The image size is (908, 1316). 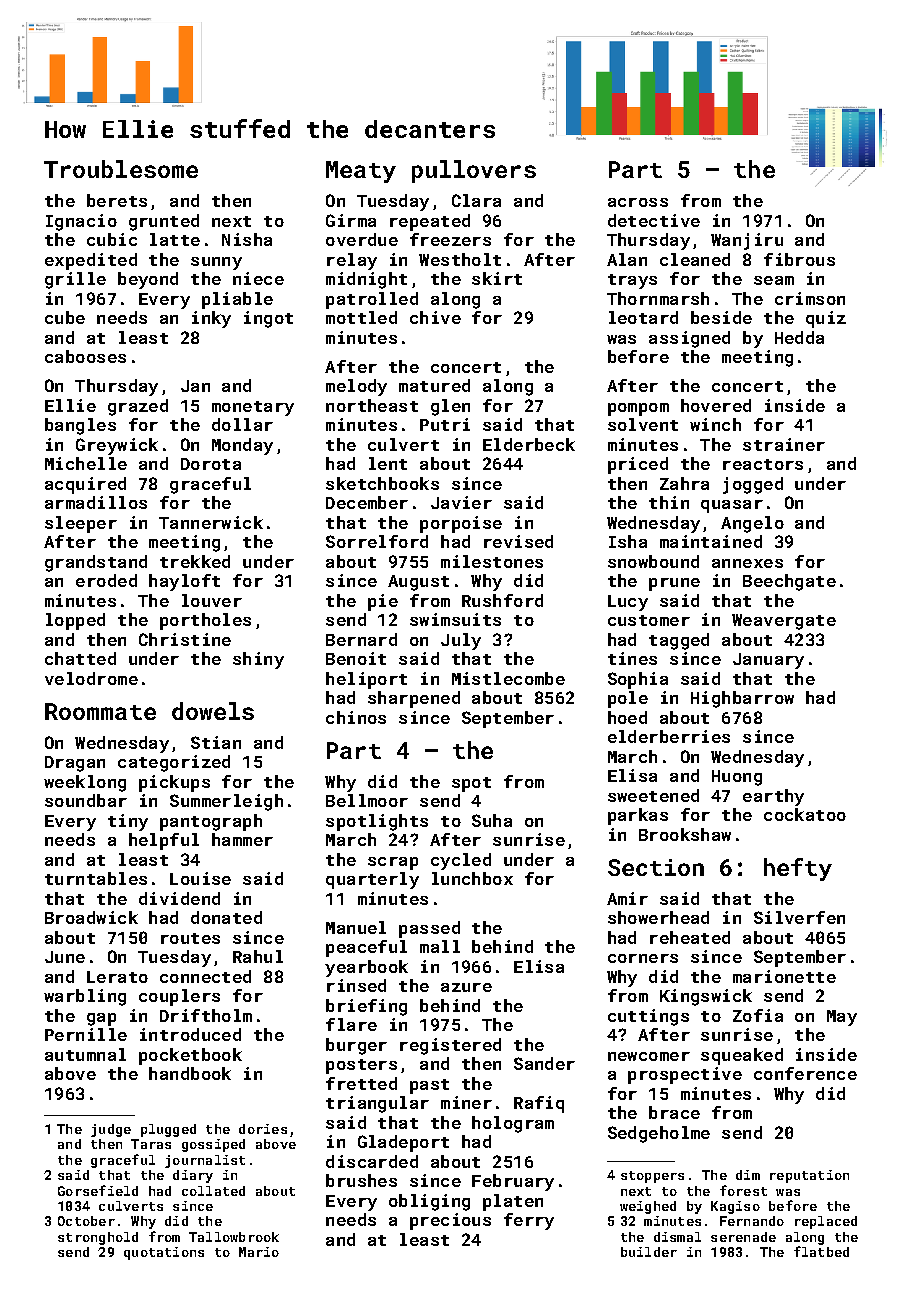 I want to click on fibrous, so click(x=799, y=259).
